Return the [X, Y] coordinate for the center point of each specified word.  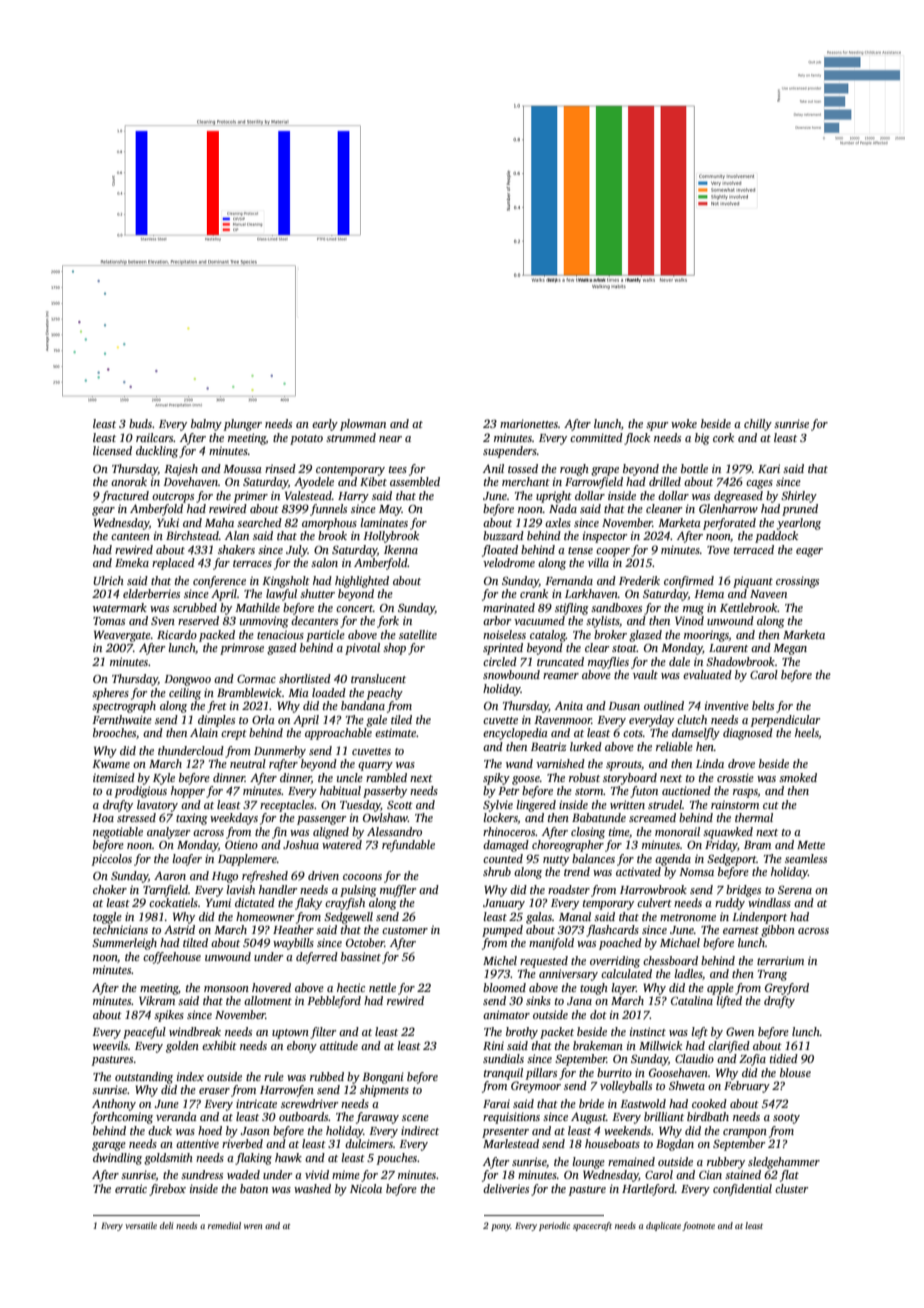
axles [558, 522]
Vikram [157, 1000]
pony [501, 1227]
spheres [110, 694]
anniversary [568, 975]
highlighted [362, 582]
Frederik [639, 580]
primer [250, 497]
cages [759, 484]
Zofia [752, 1060]
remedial [224, 1225]
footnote [698, 1226]
